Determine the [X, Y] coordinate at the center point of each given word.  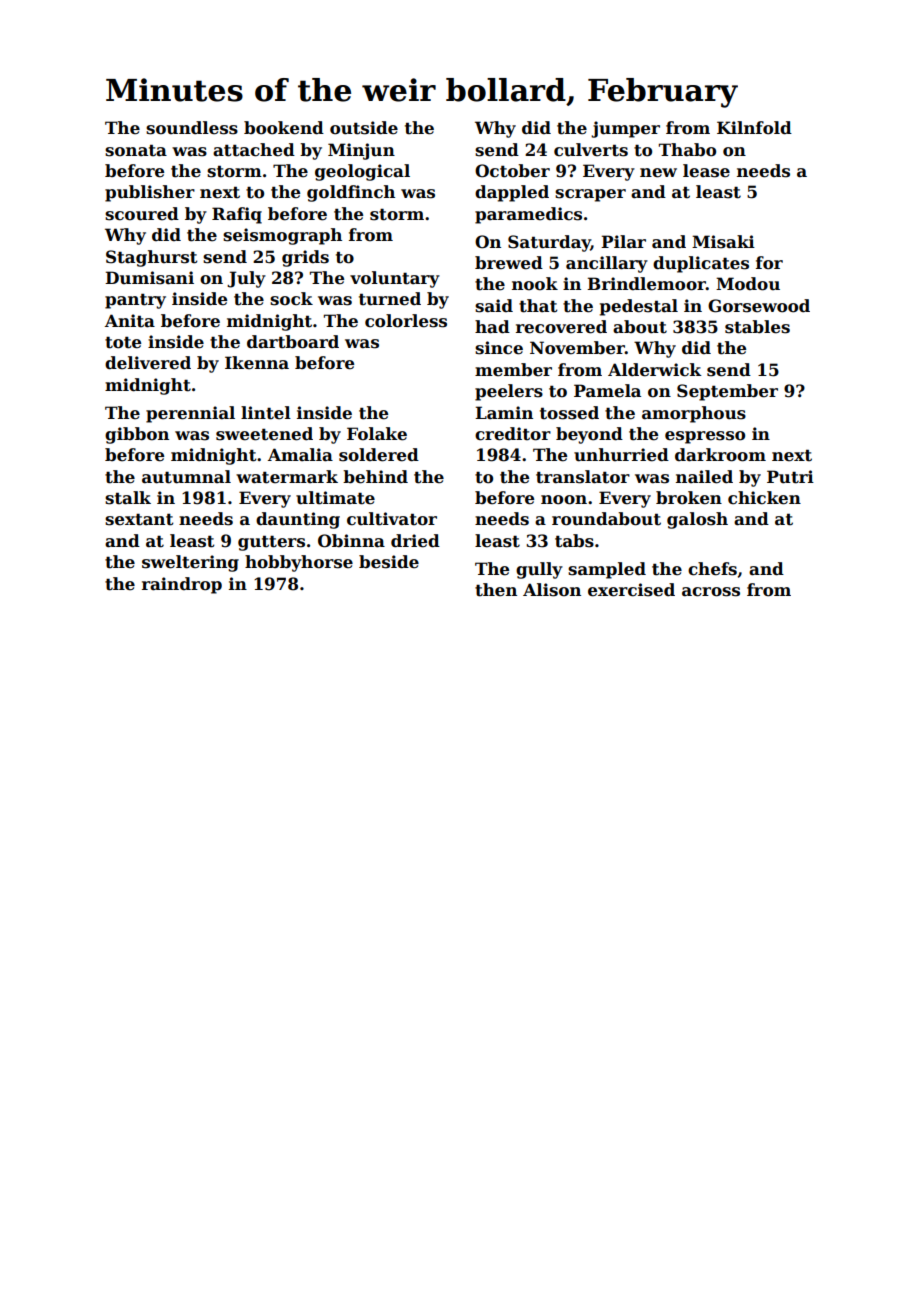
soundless [192, 128]
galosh [697, 520]
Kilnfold [754, 128]
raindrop [182, 585]
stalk [128, 498]
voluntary [395, 279]
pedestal [639, 307]
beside [389, 562]
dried [415, 541]
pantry [135, 301]
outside [364, 128]
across [711, 592]
